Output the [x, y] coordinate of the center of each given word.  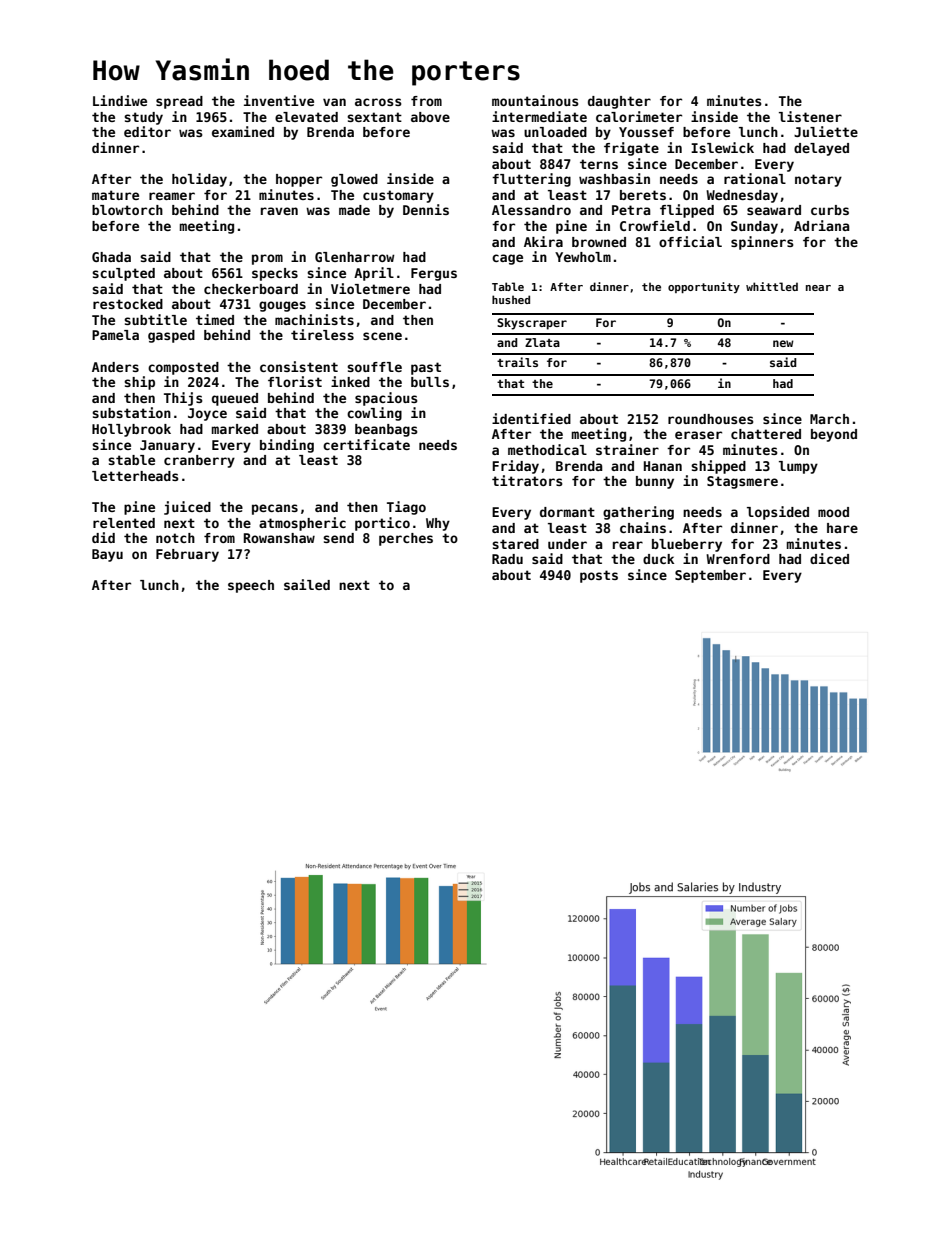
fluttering [531, 180]
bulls [430, 382]
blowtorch [127, 210]
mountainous [535, 100]
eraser [698, 435]
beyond [834, 435]
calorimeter [639, 116]
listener [810, 116]
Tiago [406, 508]
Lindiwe [120, 100]
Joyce [207, 414]
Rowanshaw [279, 538]
